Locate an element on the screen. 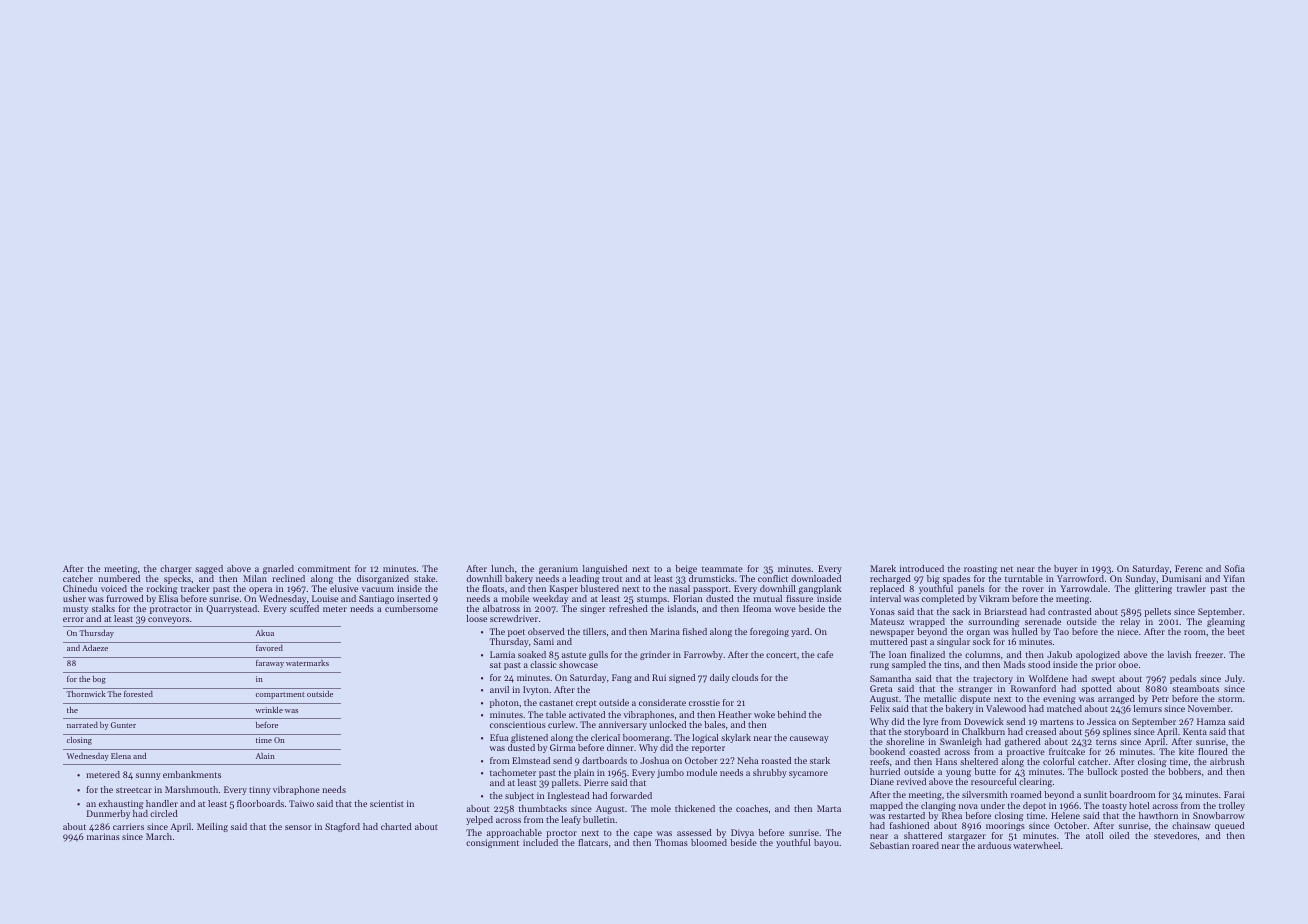  yard is located at coordinates (800, 632).
